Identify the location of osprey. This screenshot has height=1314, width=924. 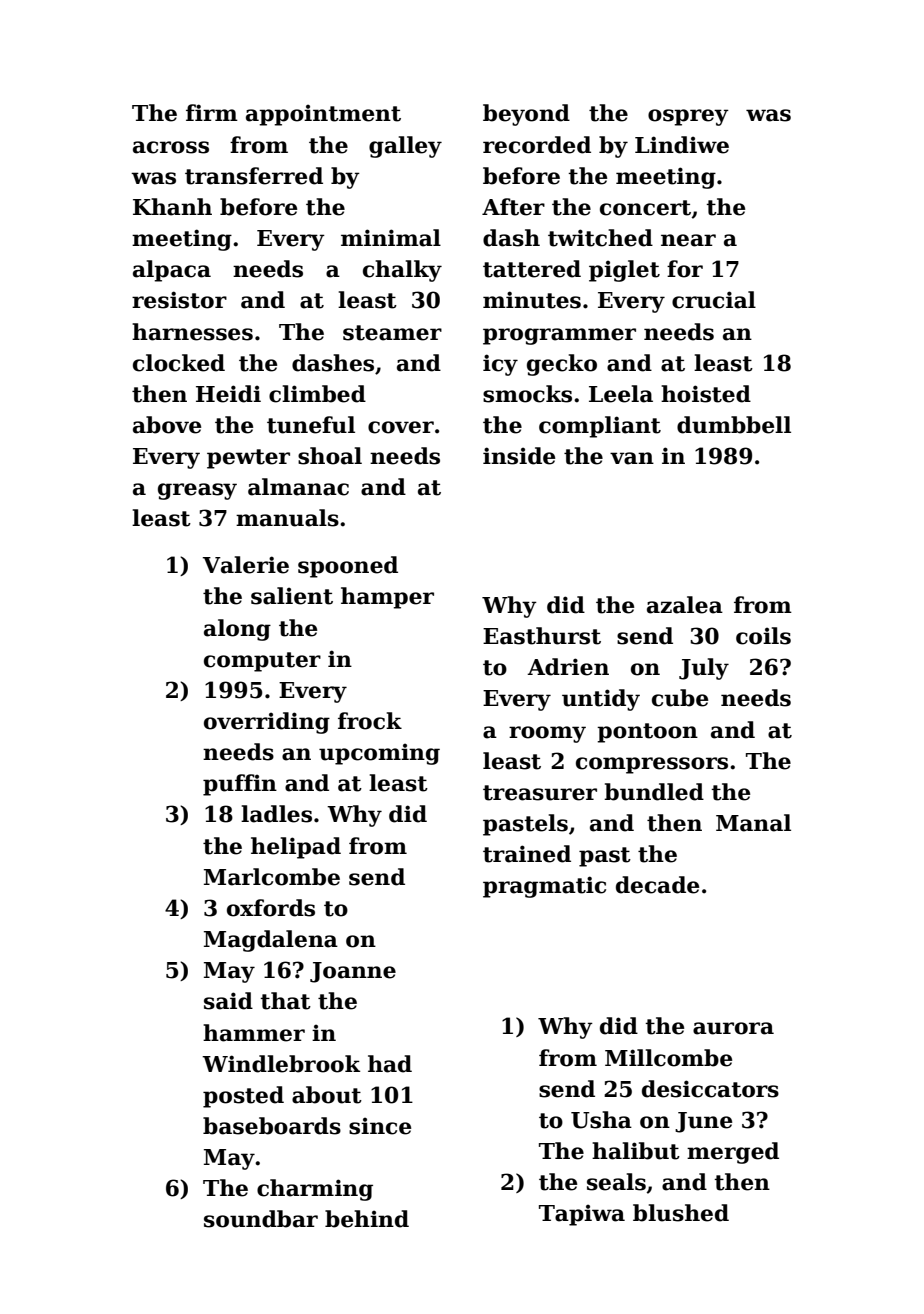
(688, 117).
